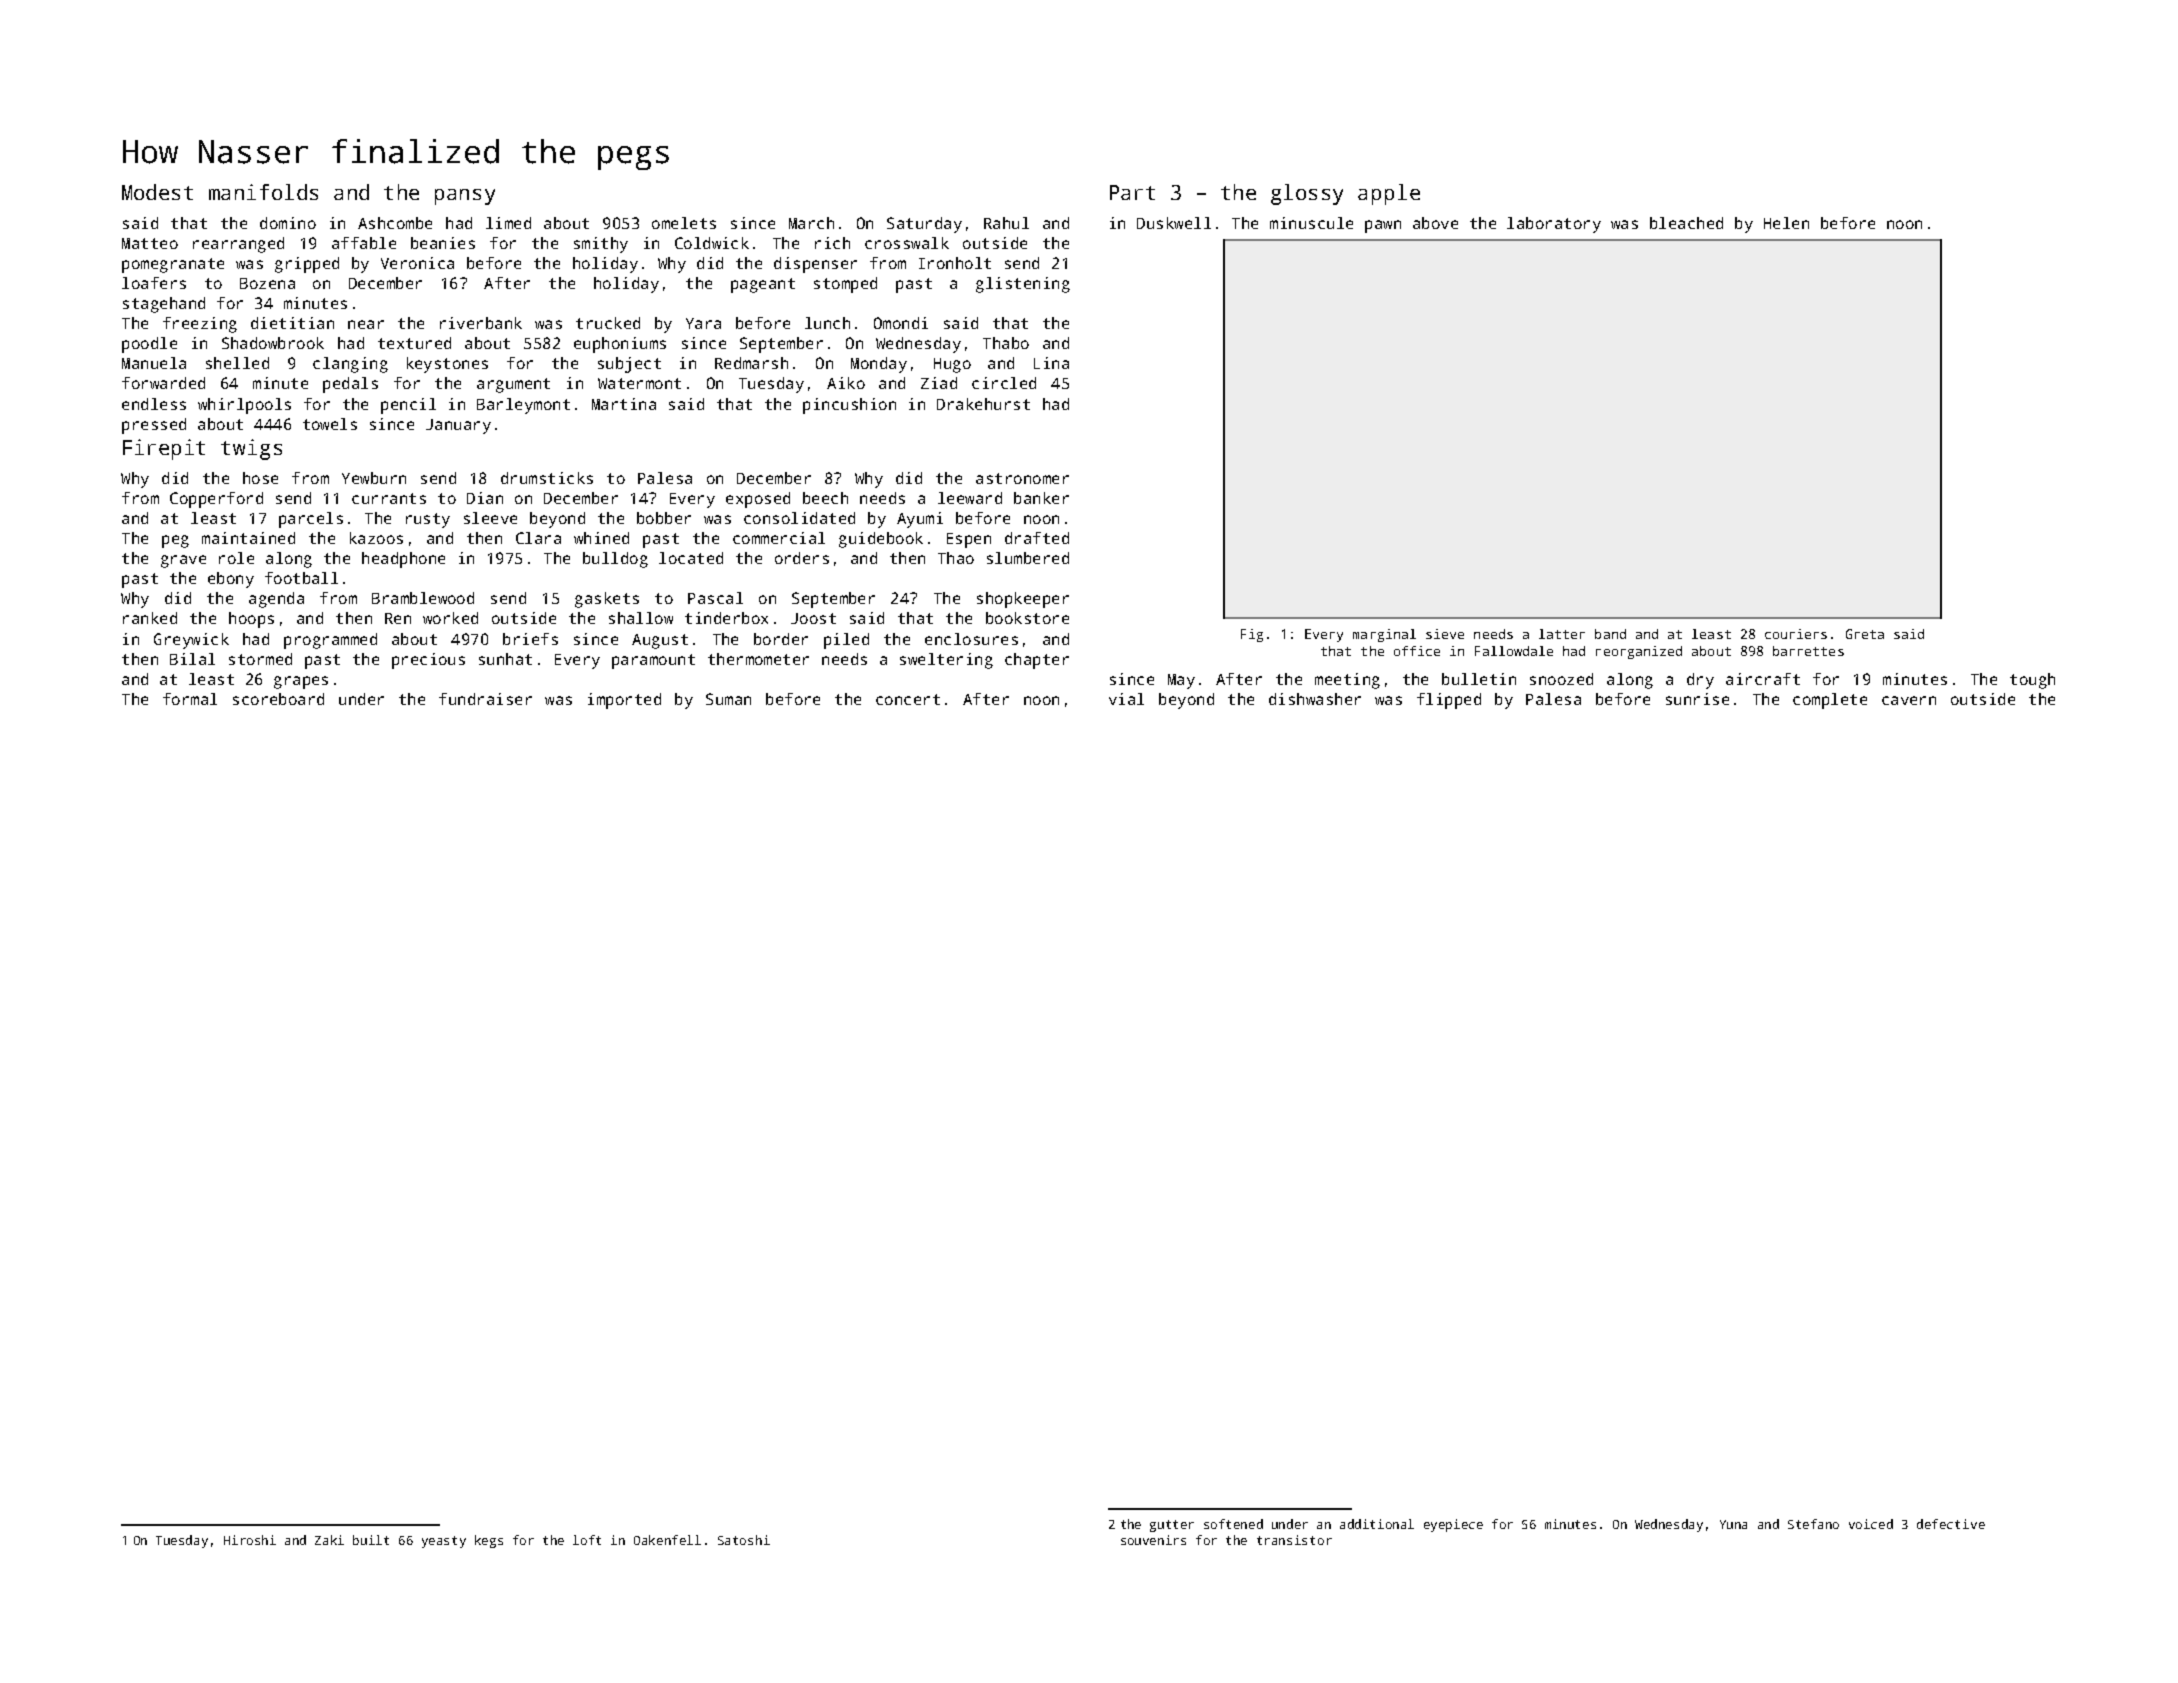  I want to click on May, so click(1181, 681).
